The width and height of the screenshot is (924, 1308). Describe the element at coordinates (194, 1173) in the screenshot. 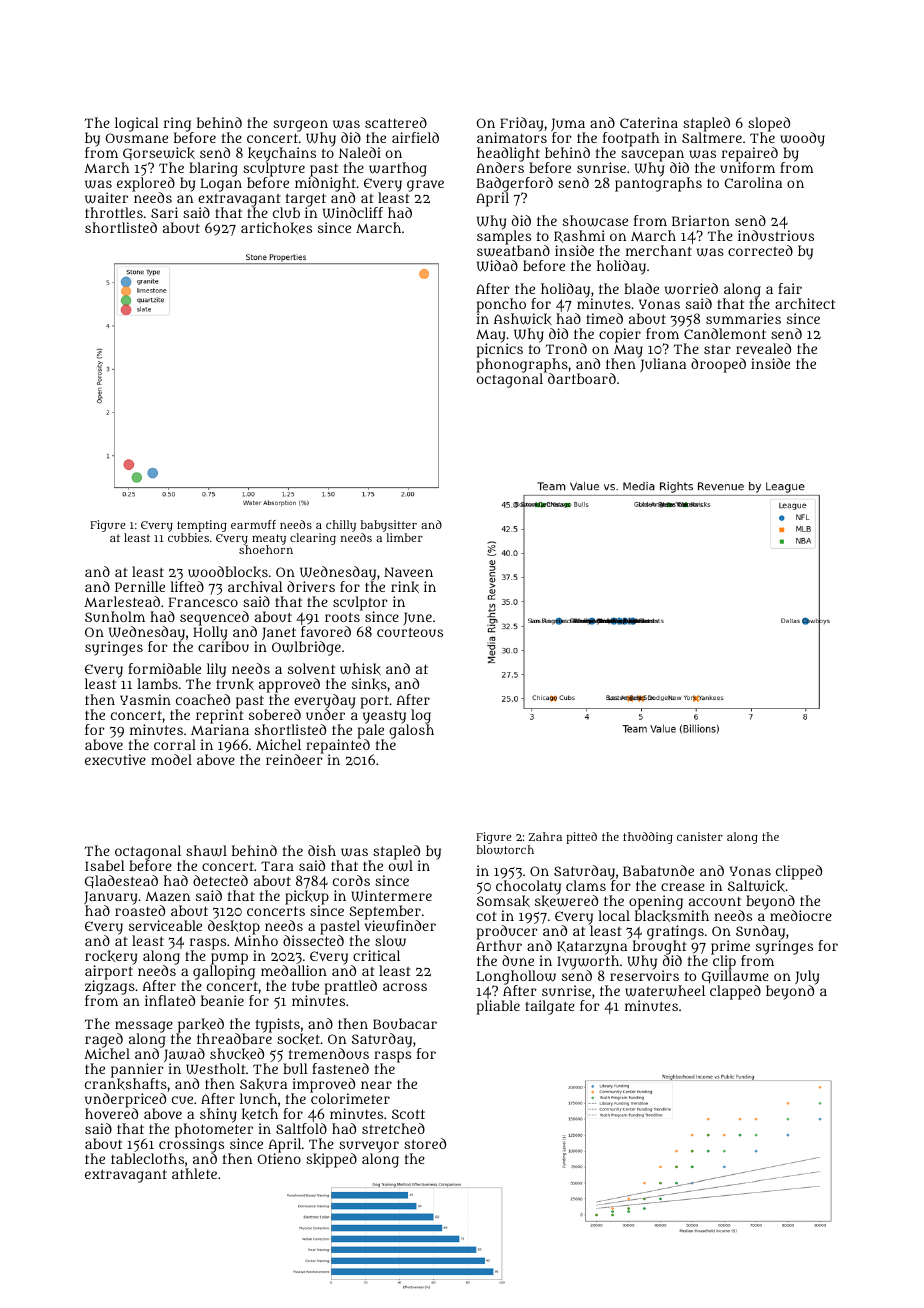

I see `athlete` at that location.
